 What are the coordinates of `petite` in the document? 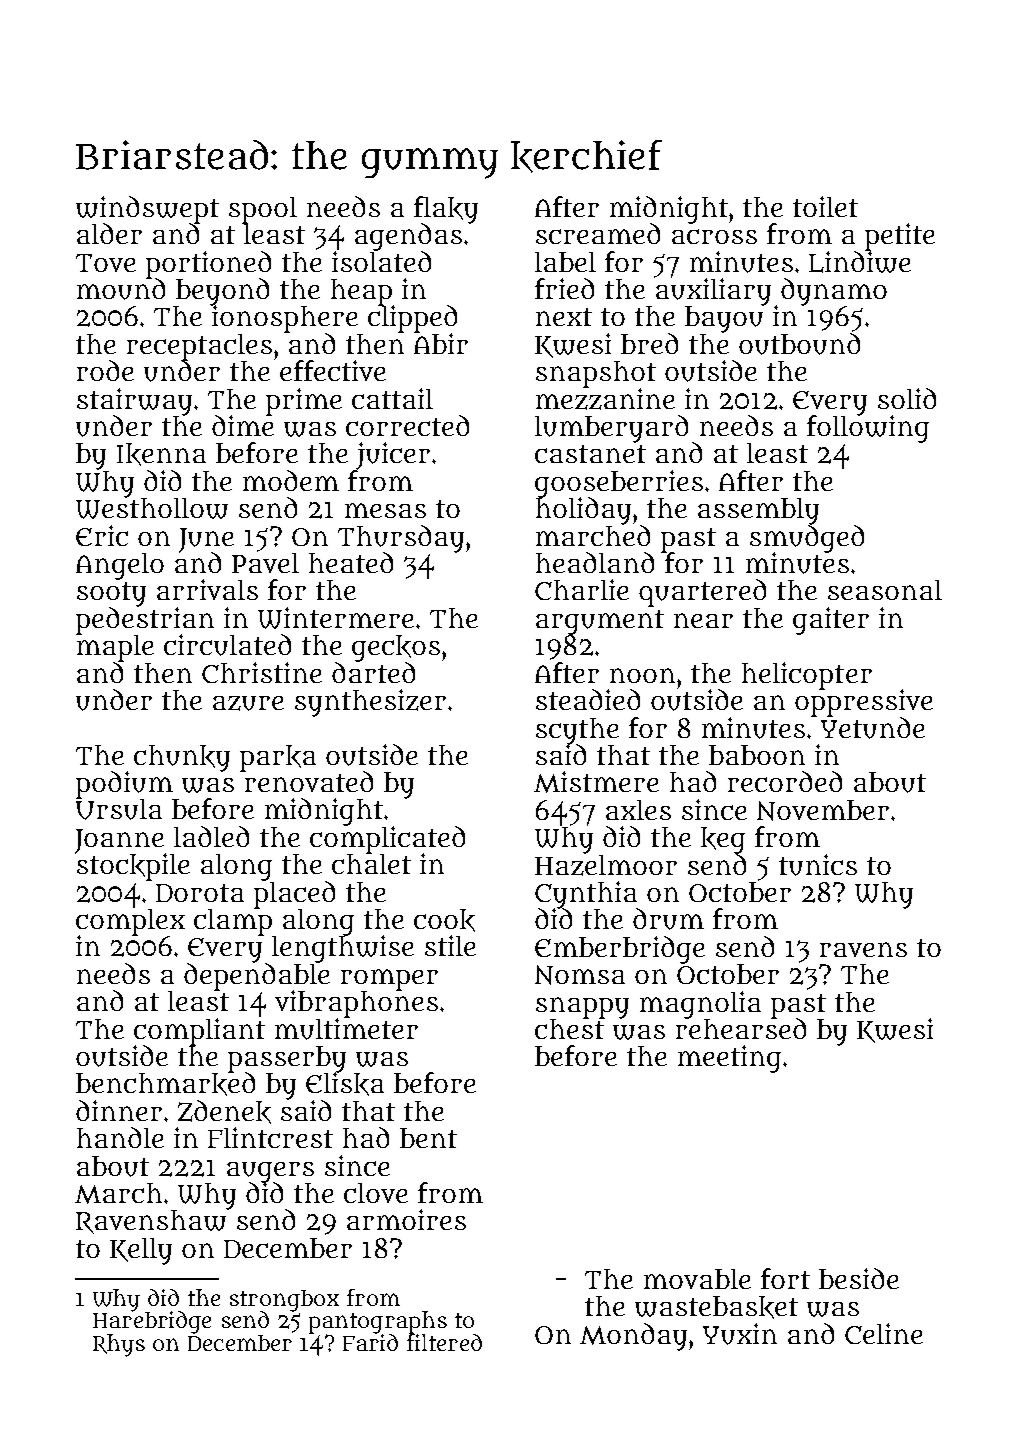 It's located at (900, 237).
